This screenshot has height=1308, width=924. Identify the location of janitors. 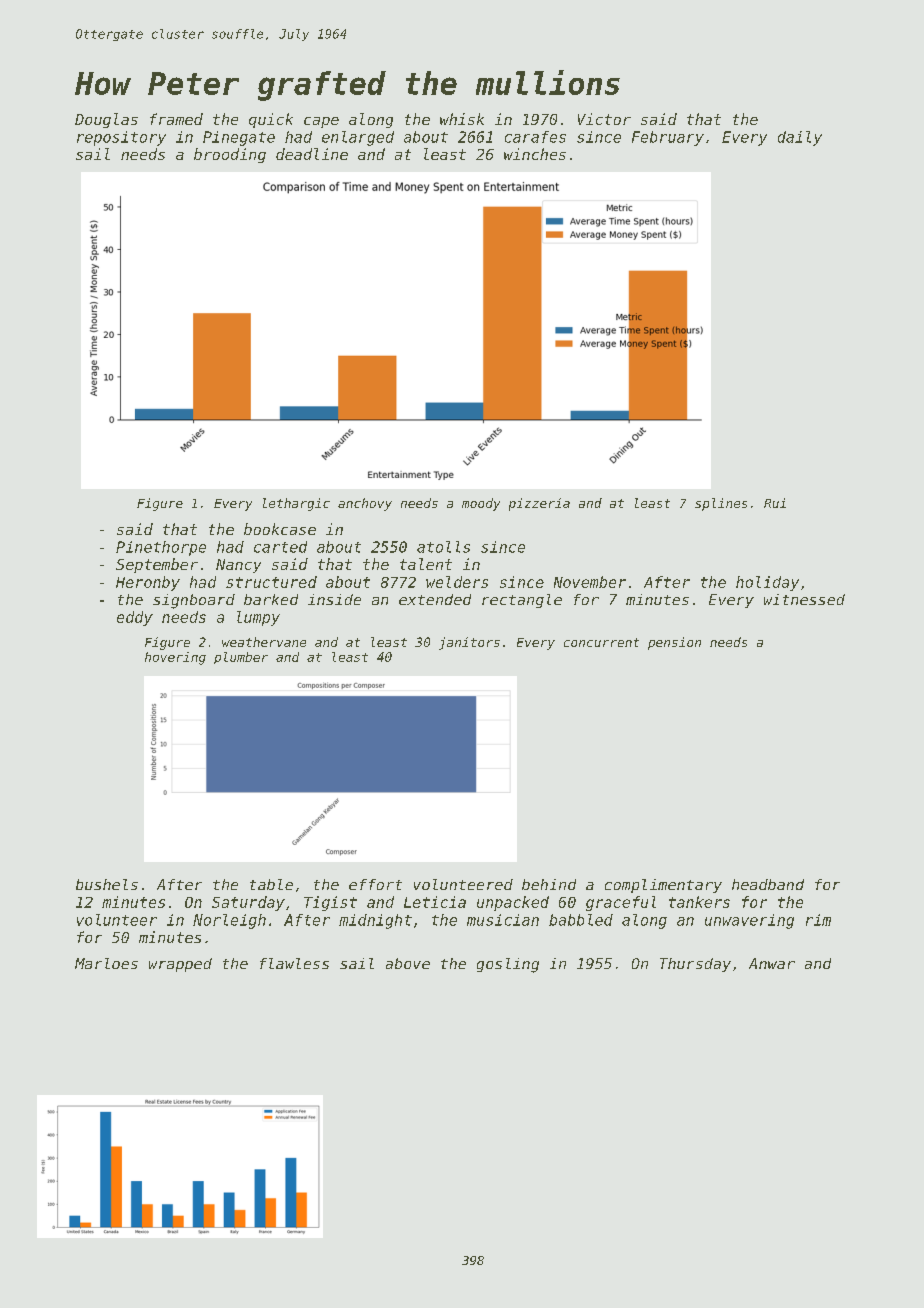
(469, 643).
